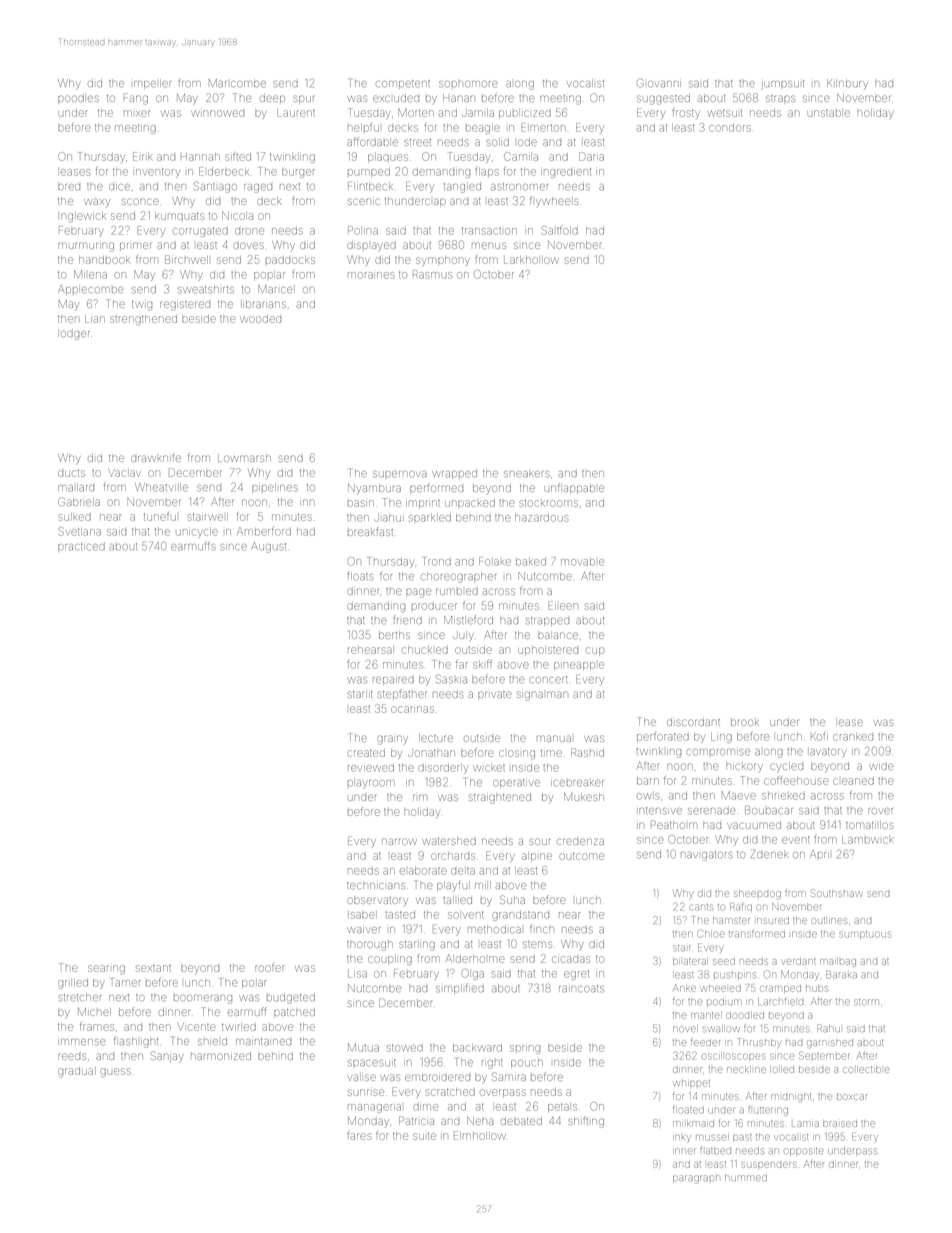  What do you see at coordinates (400, 915) in the image?
I see `tasted` at bounding box center [400, 915].
